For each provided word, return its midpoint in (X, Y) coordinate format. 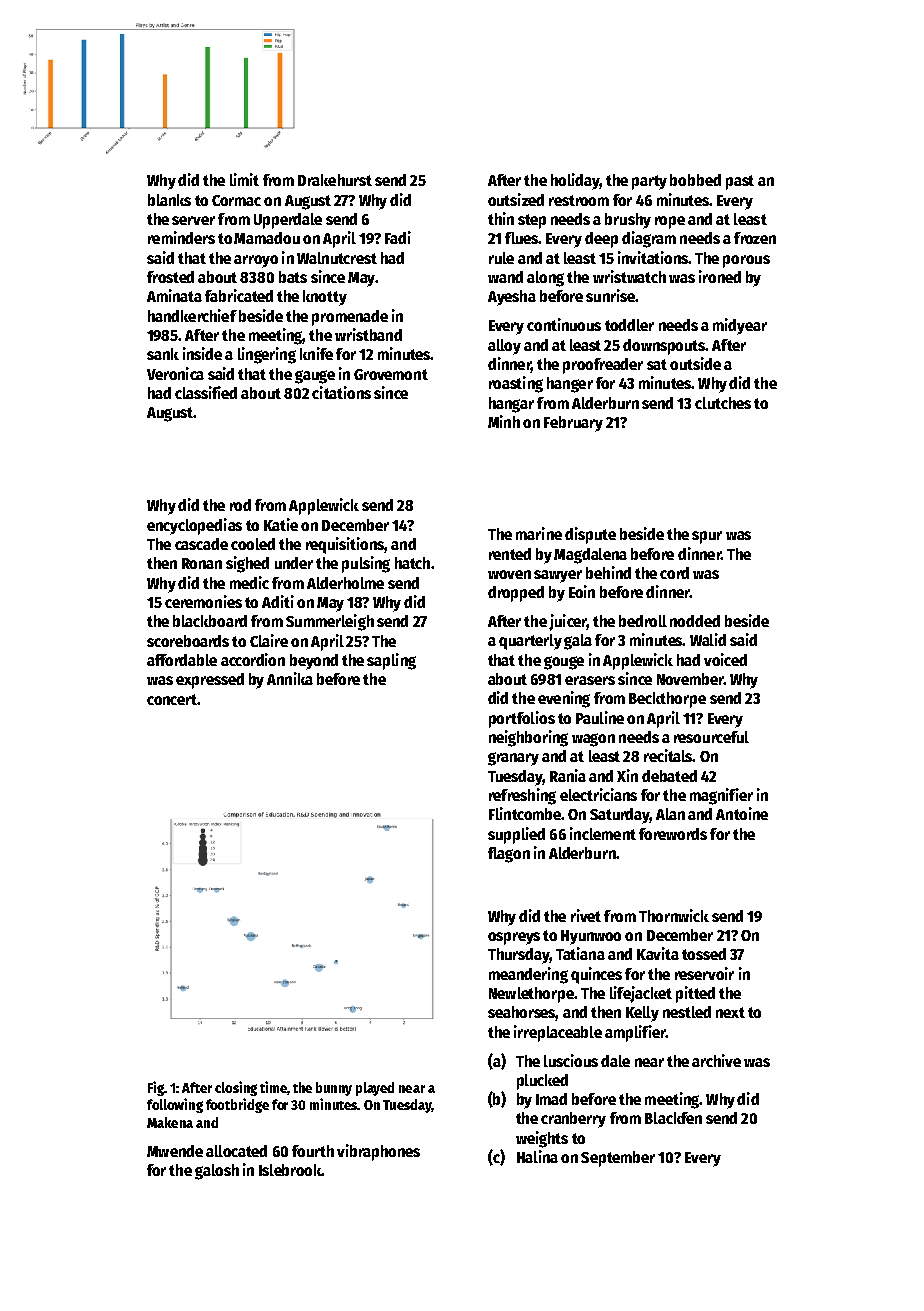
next (730, 1012)
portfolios (522, 719)
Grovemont (391, 374)
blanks (169, 200)
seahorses (522, 1013)
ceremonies (203, 601)
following (175, 1105)
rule (501, 258)
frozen (755, 238)
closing (236, 1088)
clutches (723, 403)
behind (608, 572)
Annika (290, 678)
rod (240, 505)
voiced (725, 659)
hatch (412, 563)
